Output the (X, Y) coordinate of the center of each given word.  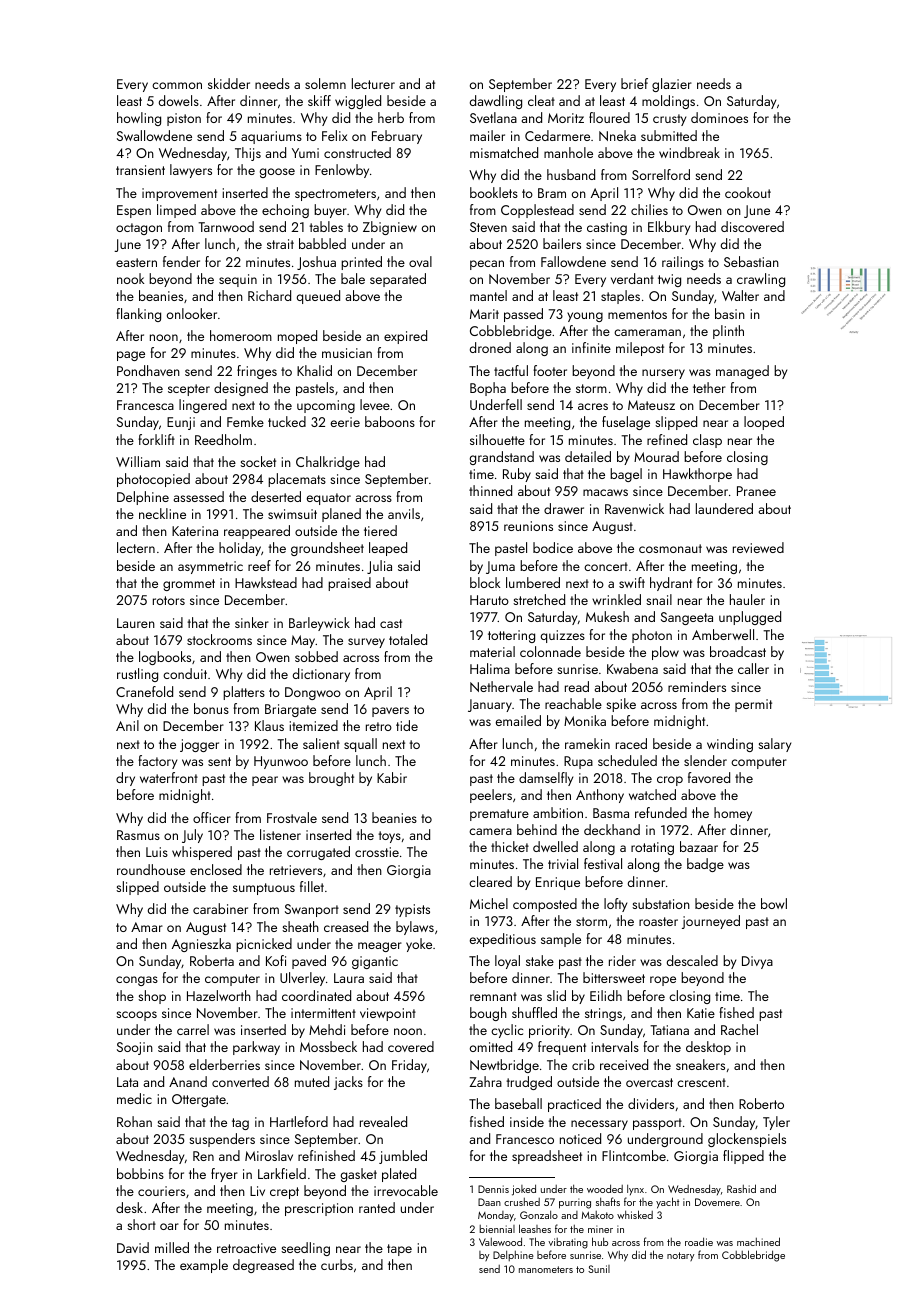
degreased (263, 1266)
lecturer (373, 83)
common (177, 85)
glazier (672, 85)
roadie (699, 1241)
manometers (546, 1269)
